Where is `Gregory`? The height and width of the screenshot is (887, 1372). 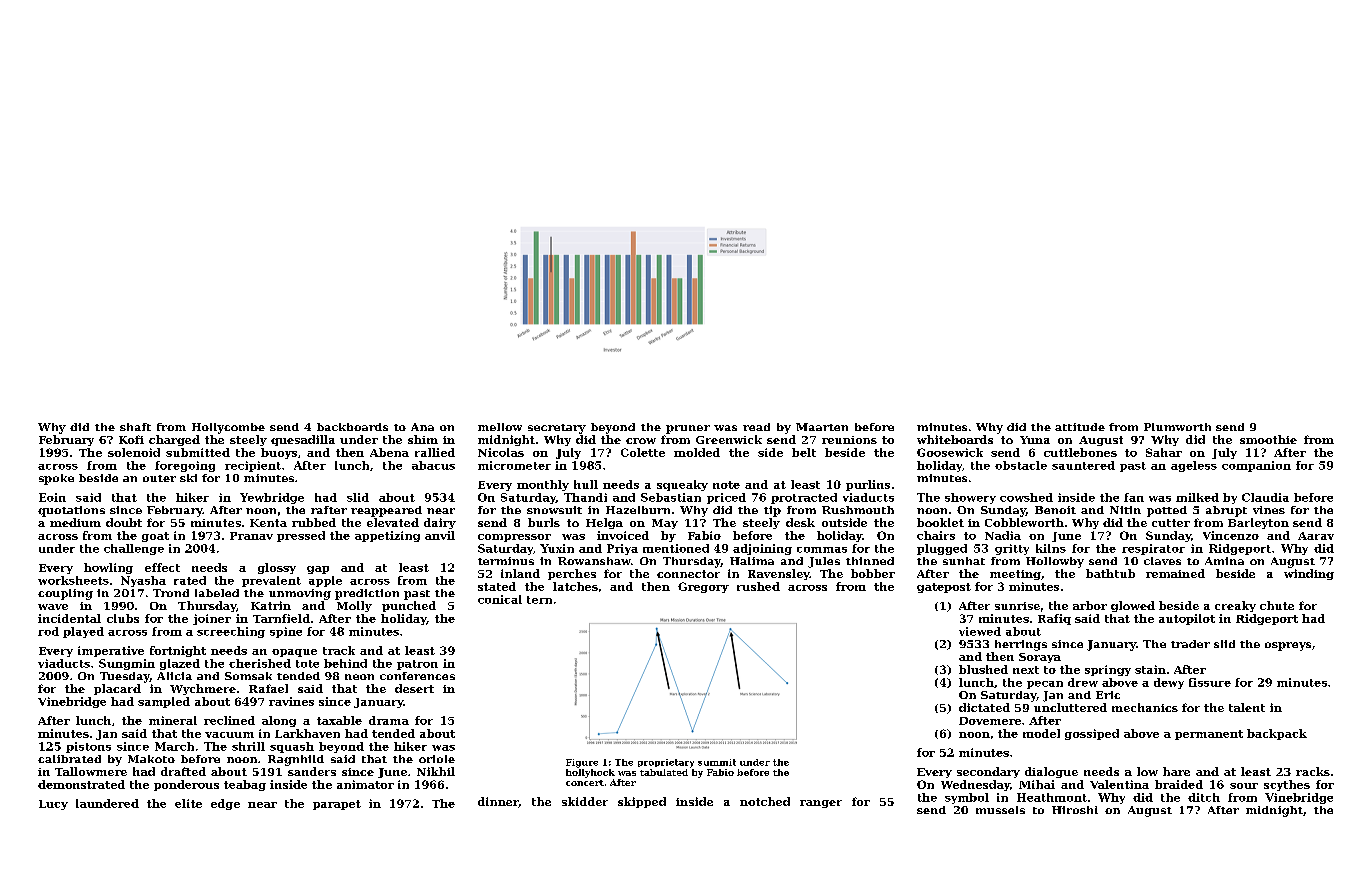 Gregory is located at coordinates (703, 587).
